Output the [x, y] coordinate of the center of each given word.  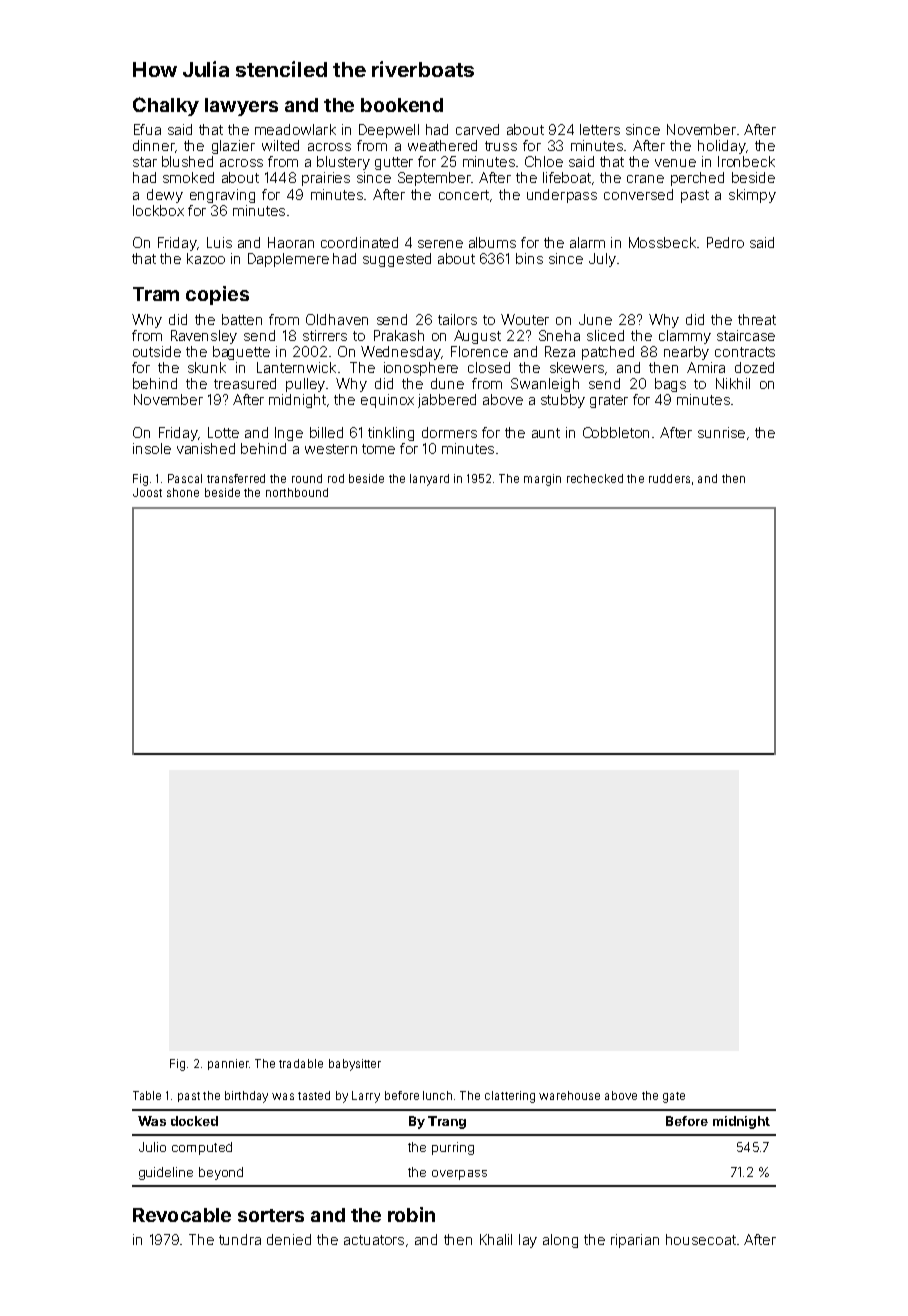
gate [674, 1097]
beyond [221, 1173]
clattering [510, 1097]
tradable [301, 1063]
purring [453, 1148]
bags [670, 385]
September [434, 179]
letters [600, 129]
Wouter [525, 319]
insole [152, 448]
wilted [280, 145]
